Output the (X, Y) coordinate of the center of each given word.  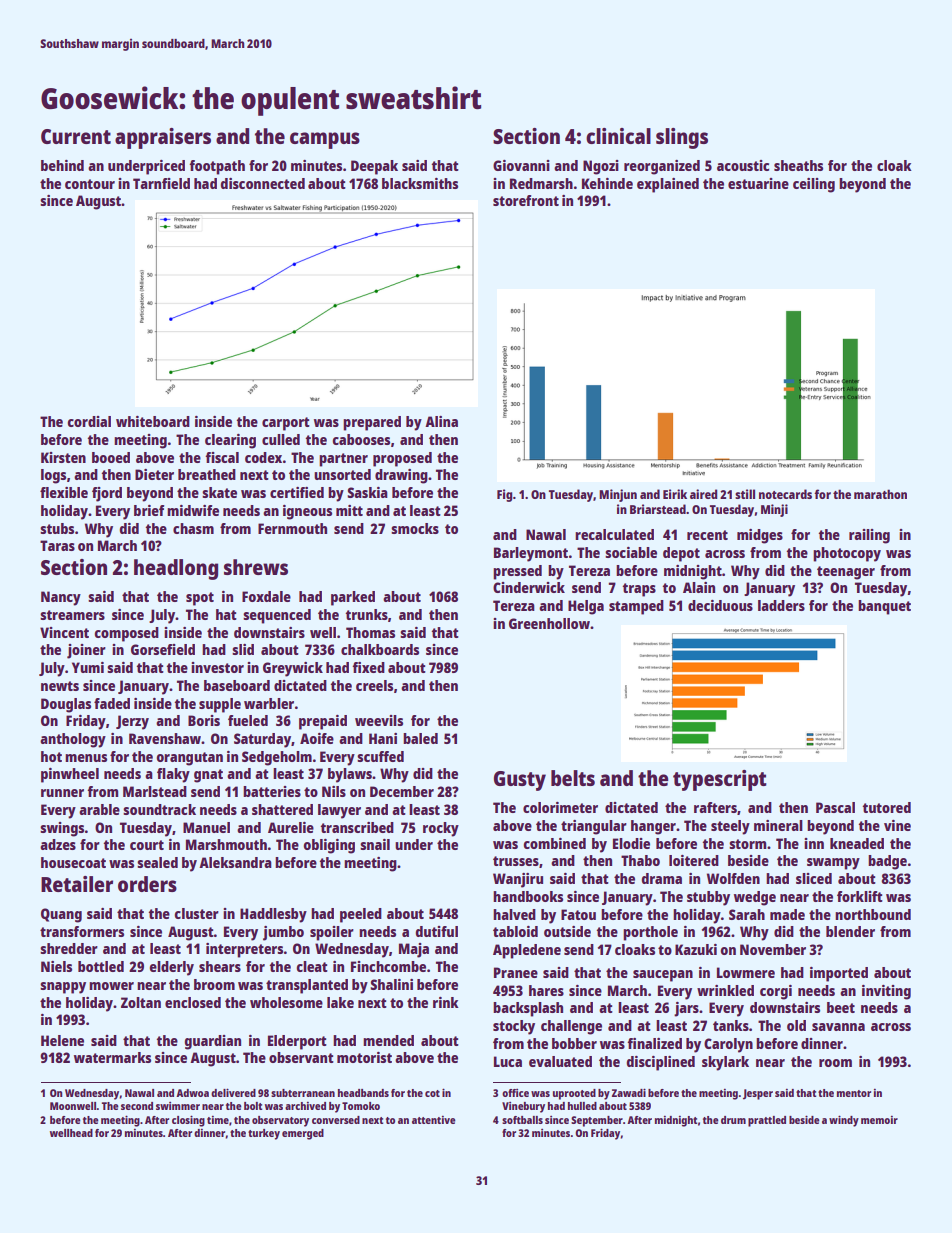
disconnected (262, 183)
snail (375, 844)
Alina (441, 421)
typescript (720, 780)
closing (188, 1121)
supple (220, 705)
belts (573, 778)
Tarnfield (161, 183)
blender (850, 931)
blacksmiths (420, 183)
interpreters (245, 950)
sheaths (798, 165)
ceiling (814, 185)
